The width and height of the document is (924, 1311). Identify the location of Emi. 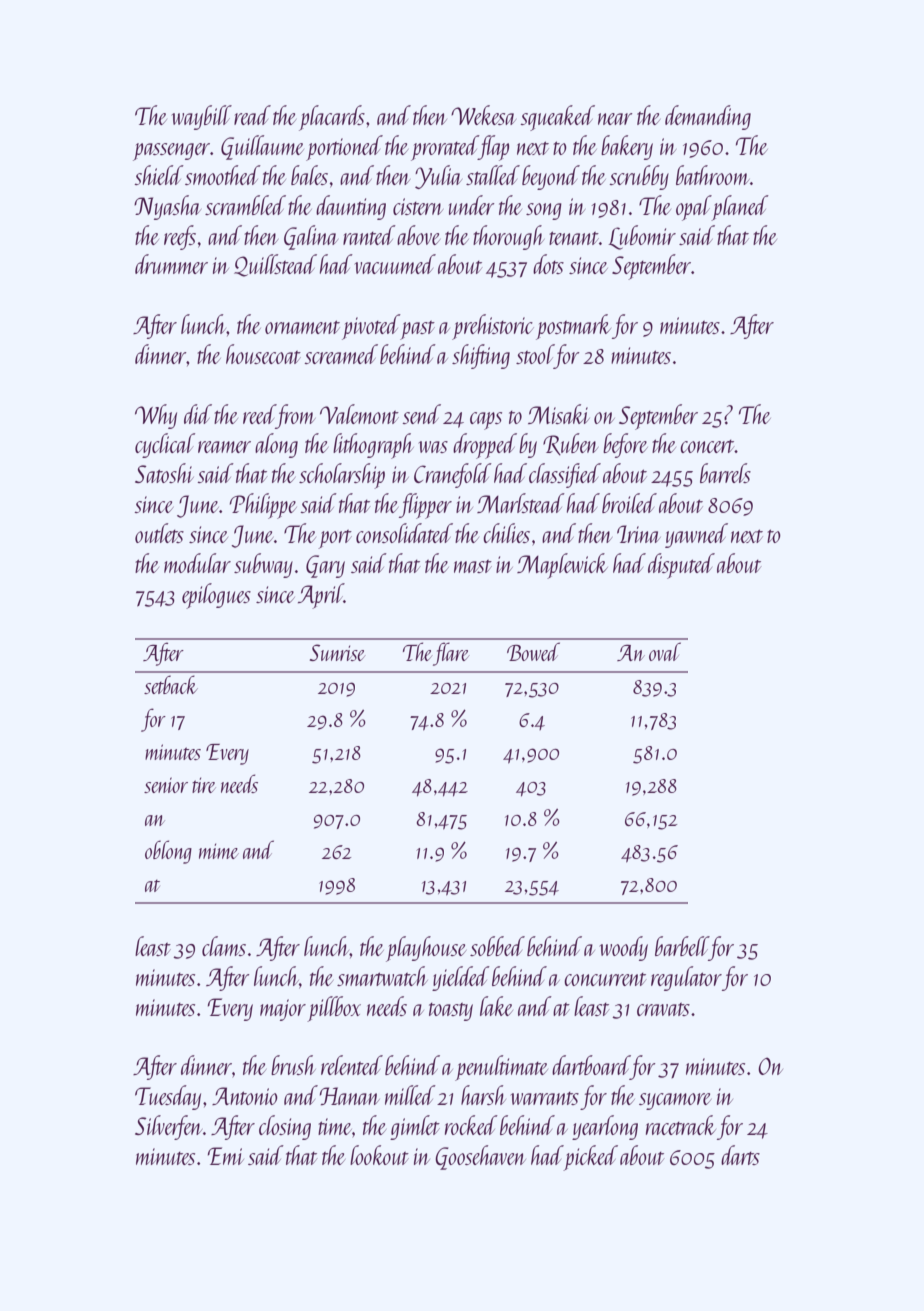
(226, 1156).
